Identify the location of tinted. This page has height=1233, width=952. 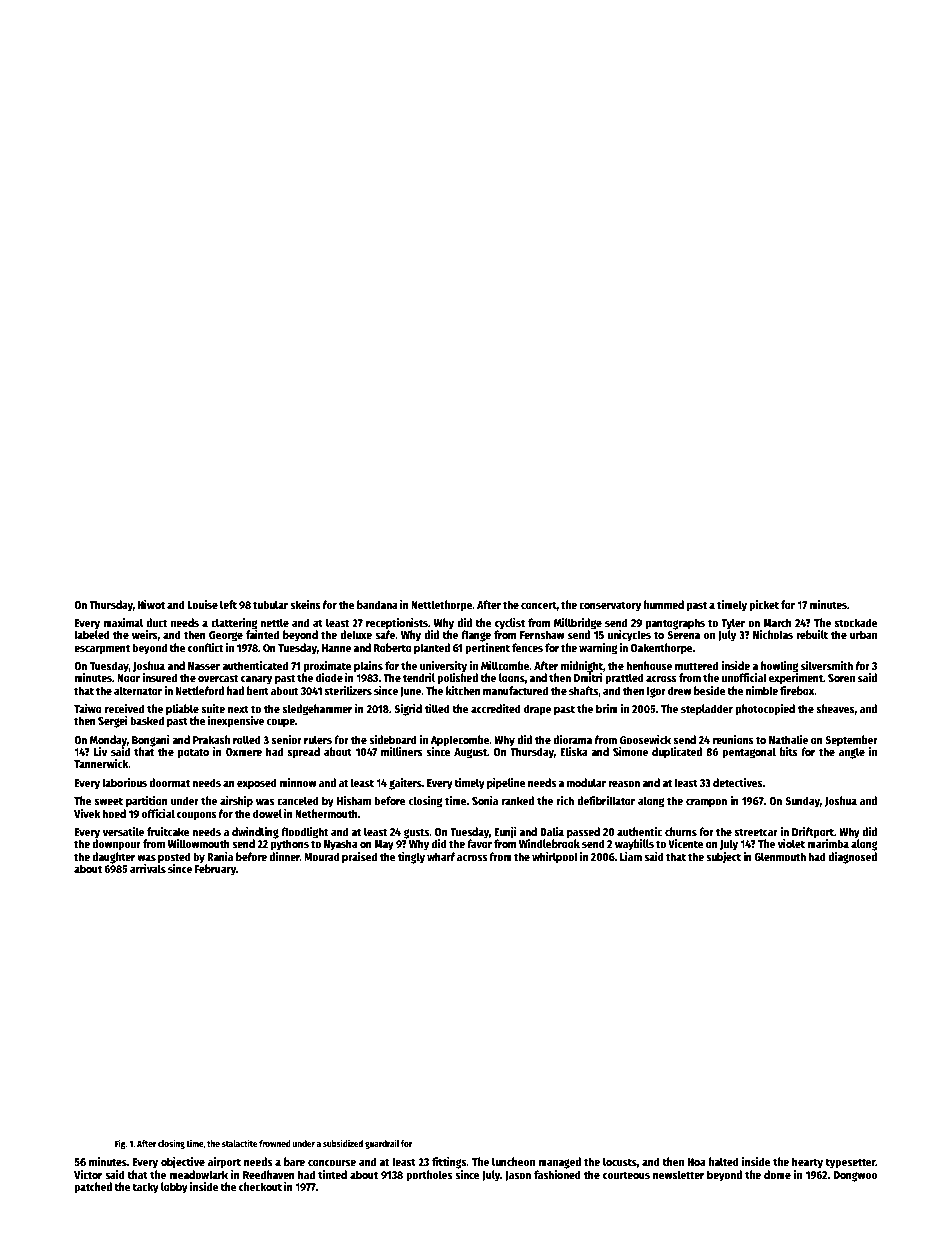
(332, 1174).
